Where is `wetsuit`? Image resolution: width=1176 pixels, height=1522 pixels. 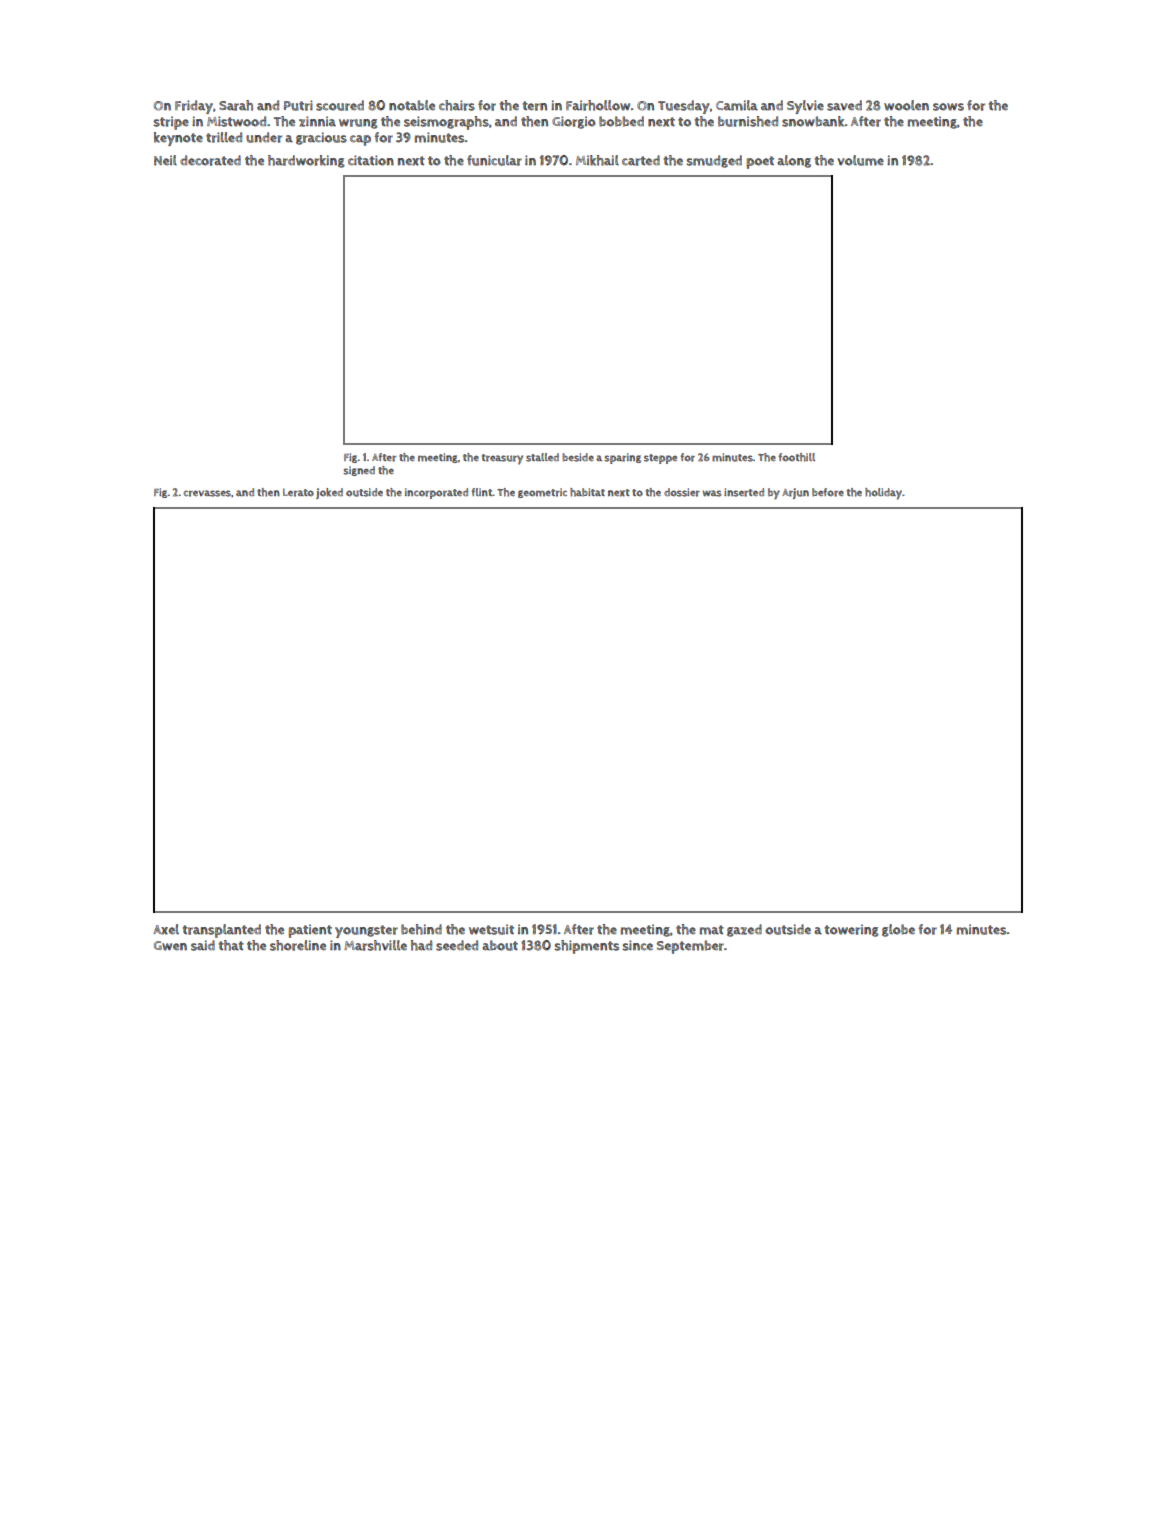 wetsuit is located at coordinates (491, 929).
